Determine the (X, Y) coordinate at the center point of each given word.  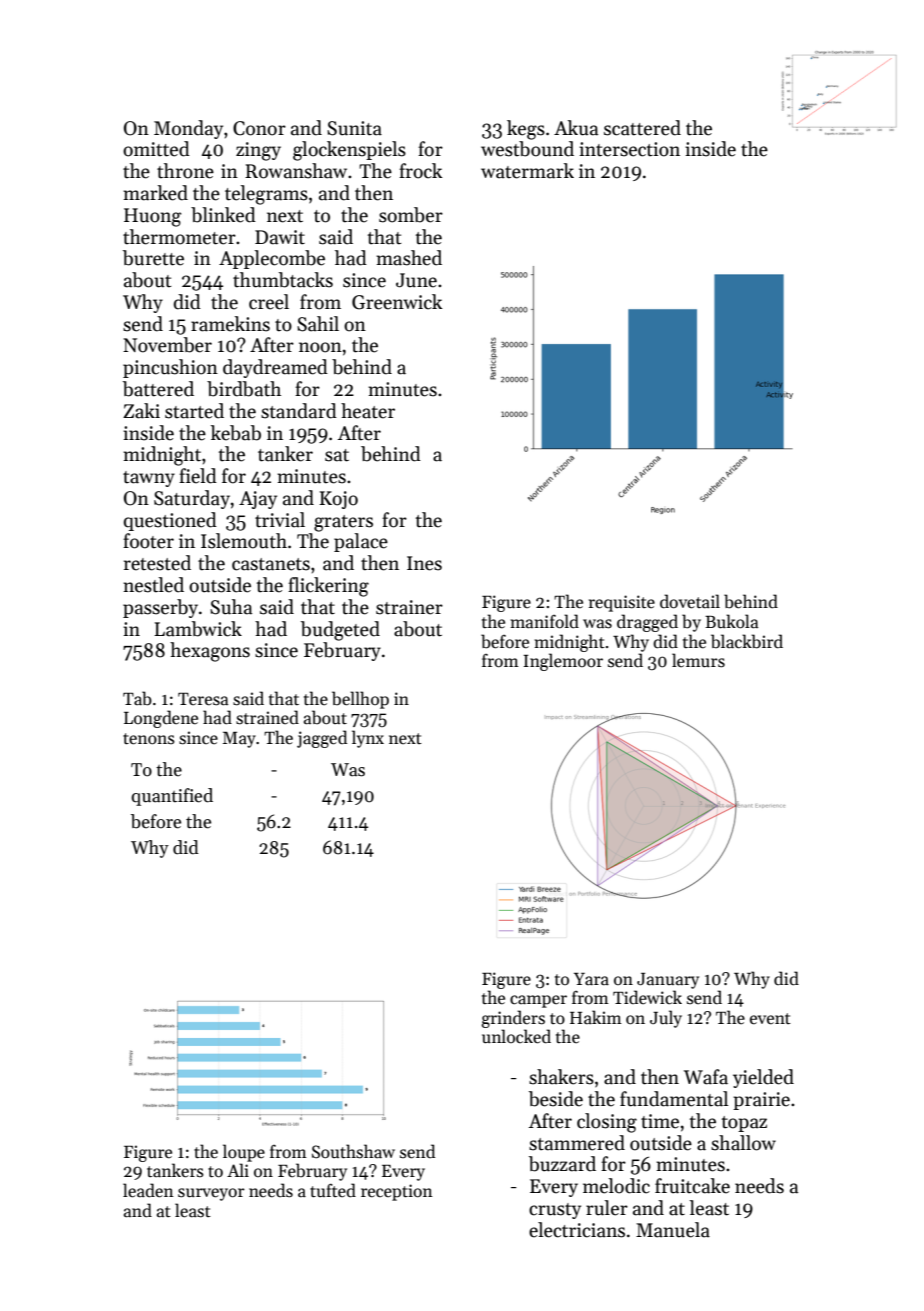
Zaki (141, 411)
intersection (629, 149)
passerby (160, 608)
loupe (244, 1153)
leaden (148, 1190)
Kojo (338, 500)
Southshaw (353, 1151)
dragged (647, 623)
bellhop (360, 700)
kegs (526, 130)
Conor (259, 128)
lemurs (698, 660)
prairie (761, 1101)
